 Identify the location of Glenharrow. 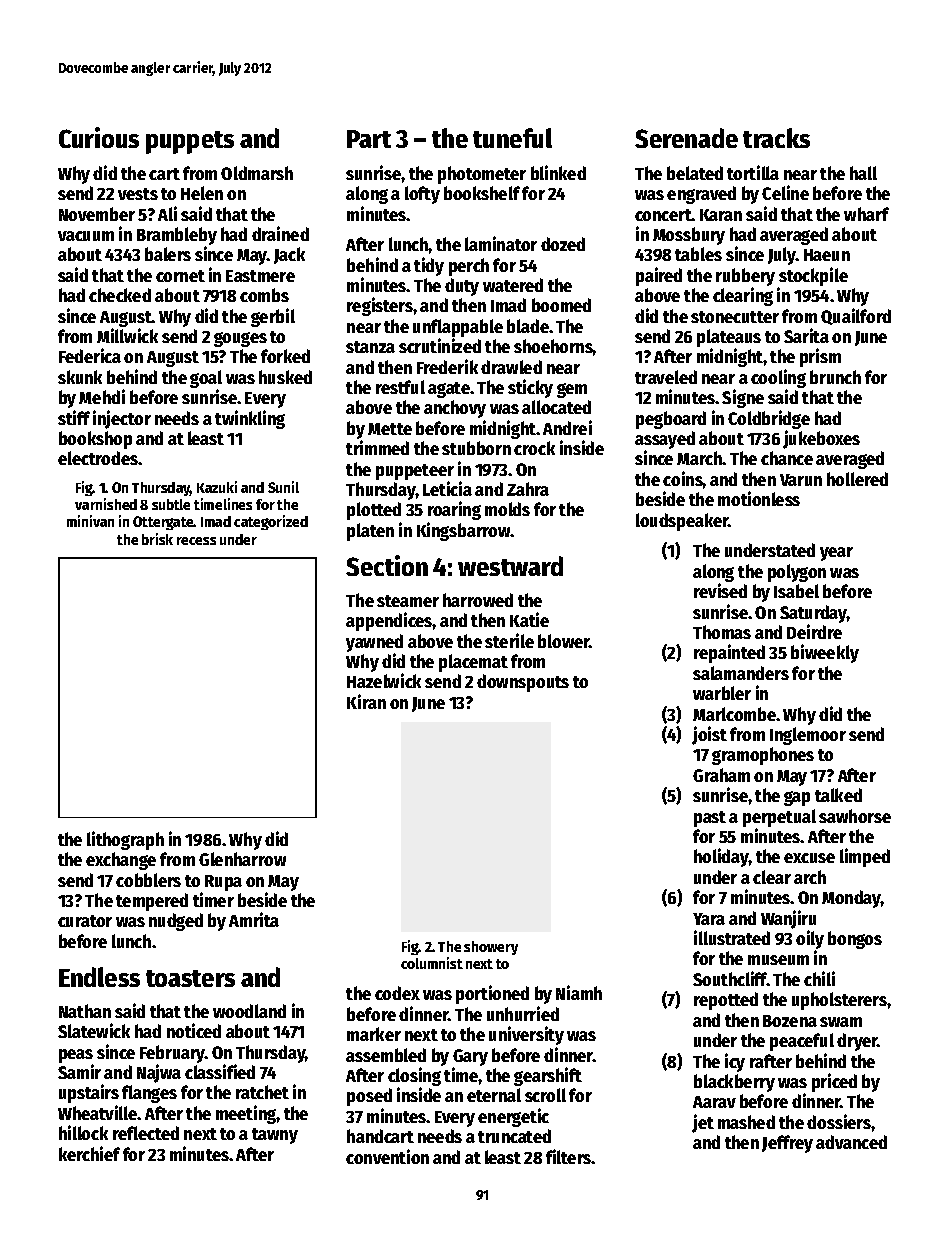
(242, 859).
